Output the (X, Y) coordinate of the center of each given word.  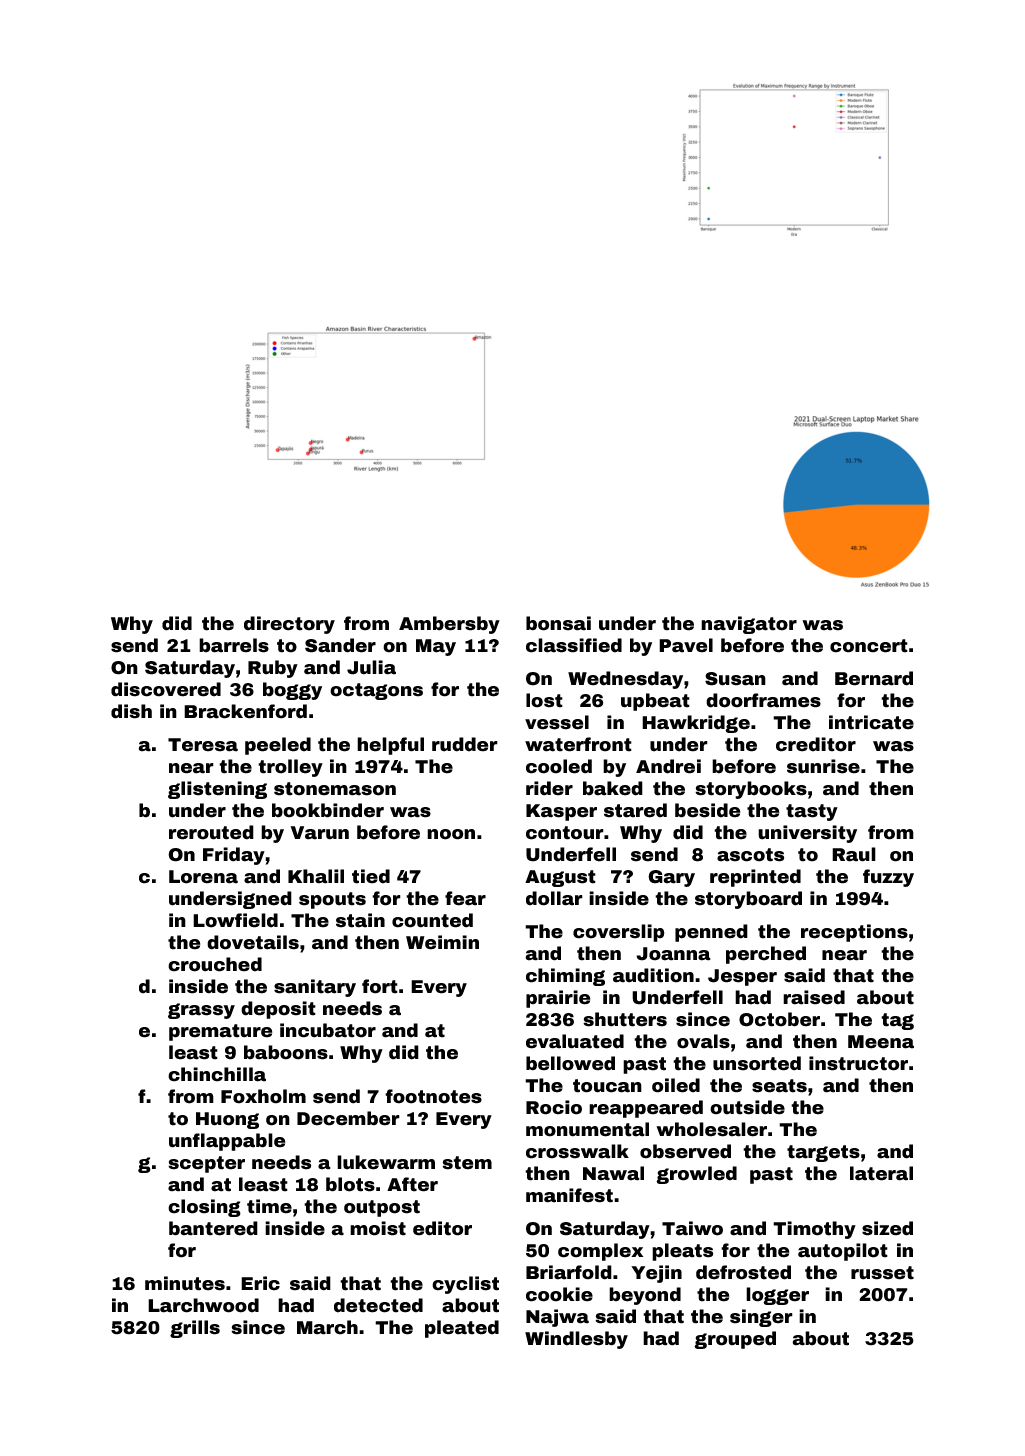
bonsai (558, 623)
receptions (854, 933)
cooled (559, 766)
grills (195, 1329)
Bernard (874, 678)
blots (350, 1184)
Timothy (814, 1230)
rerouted (211, 832)
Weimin (442, 942)
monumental (587, 1129)
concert (869, 646)
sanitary (315, 988)
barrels (234, 645)
